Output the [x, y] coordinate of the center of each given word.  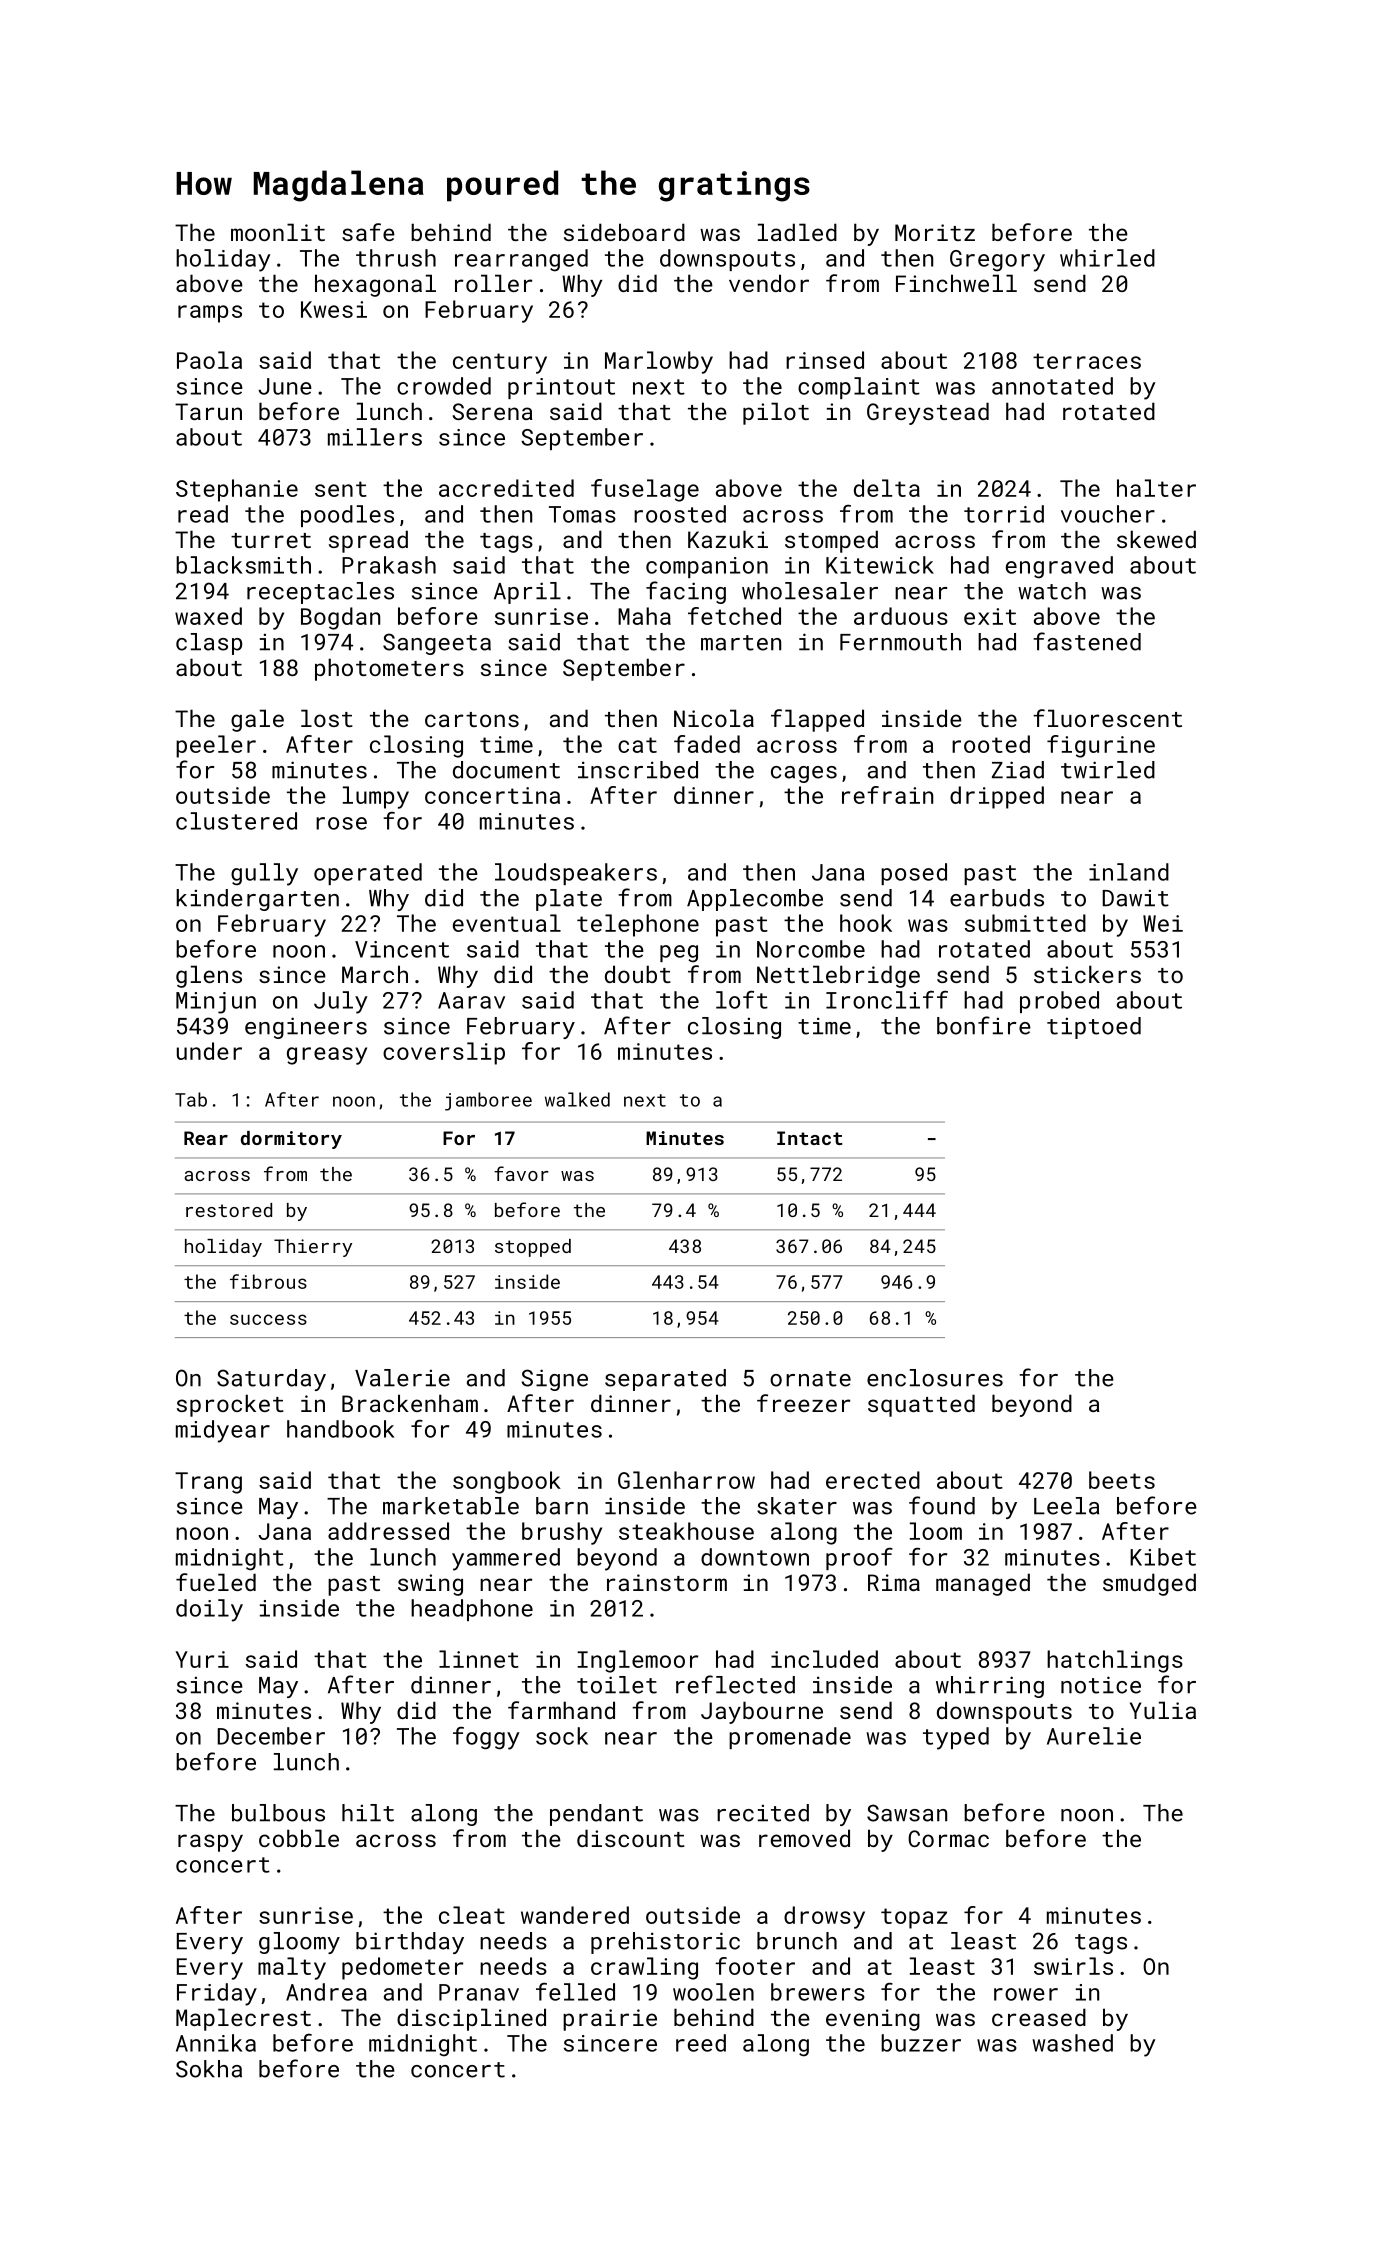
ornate [810, 1379]
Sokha [209, 2069]
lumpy [376, 797]
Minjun [216, 1003]
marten [741, 643]
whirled [1107, 258]
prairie [610, 2020]
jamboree [488, 1101]
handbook [341, 1429]
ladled [797, 232]
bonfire [984, 1025]
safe [368, 232]
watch [1052, 591]
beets [1122, 1480]
